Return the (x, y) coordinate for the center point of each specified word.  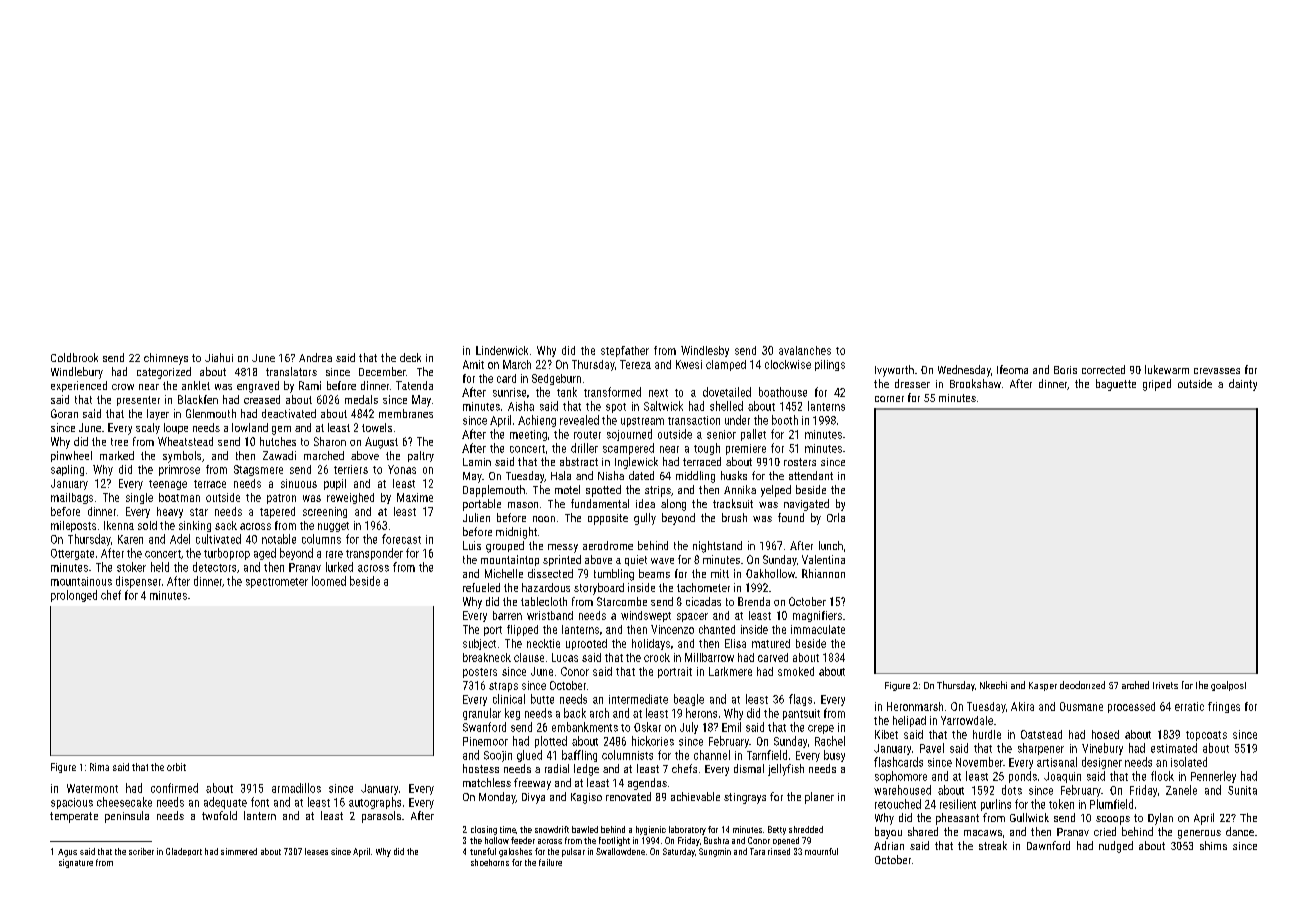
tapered (277, 512)
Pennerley (1213, 777)
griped (1157, 385)
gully (645, 519)
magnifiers (817, 616)
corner (889, 399)
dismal (749, 768)
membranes (406, 413)
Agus (67, 853)
